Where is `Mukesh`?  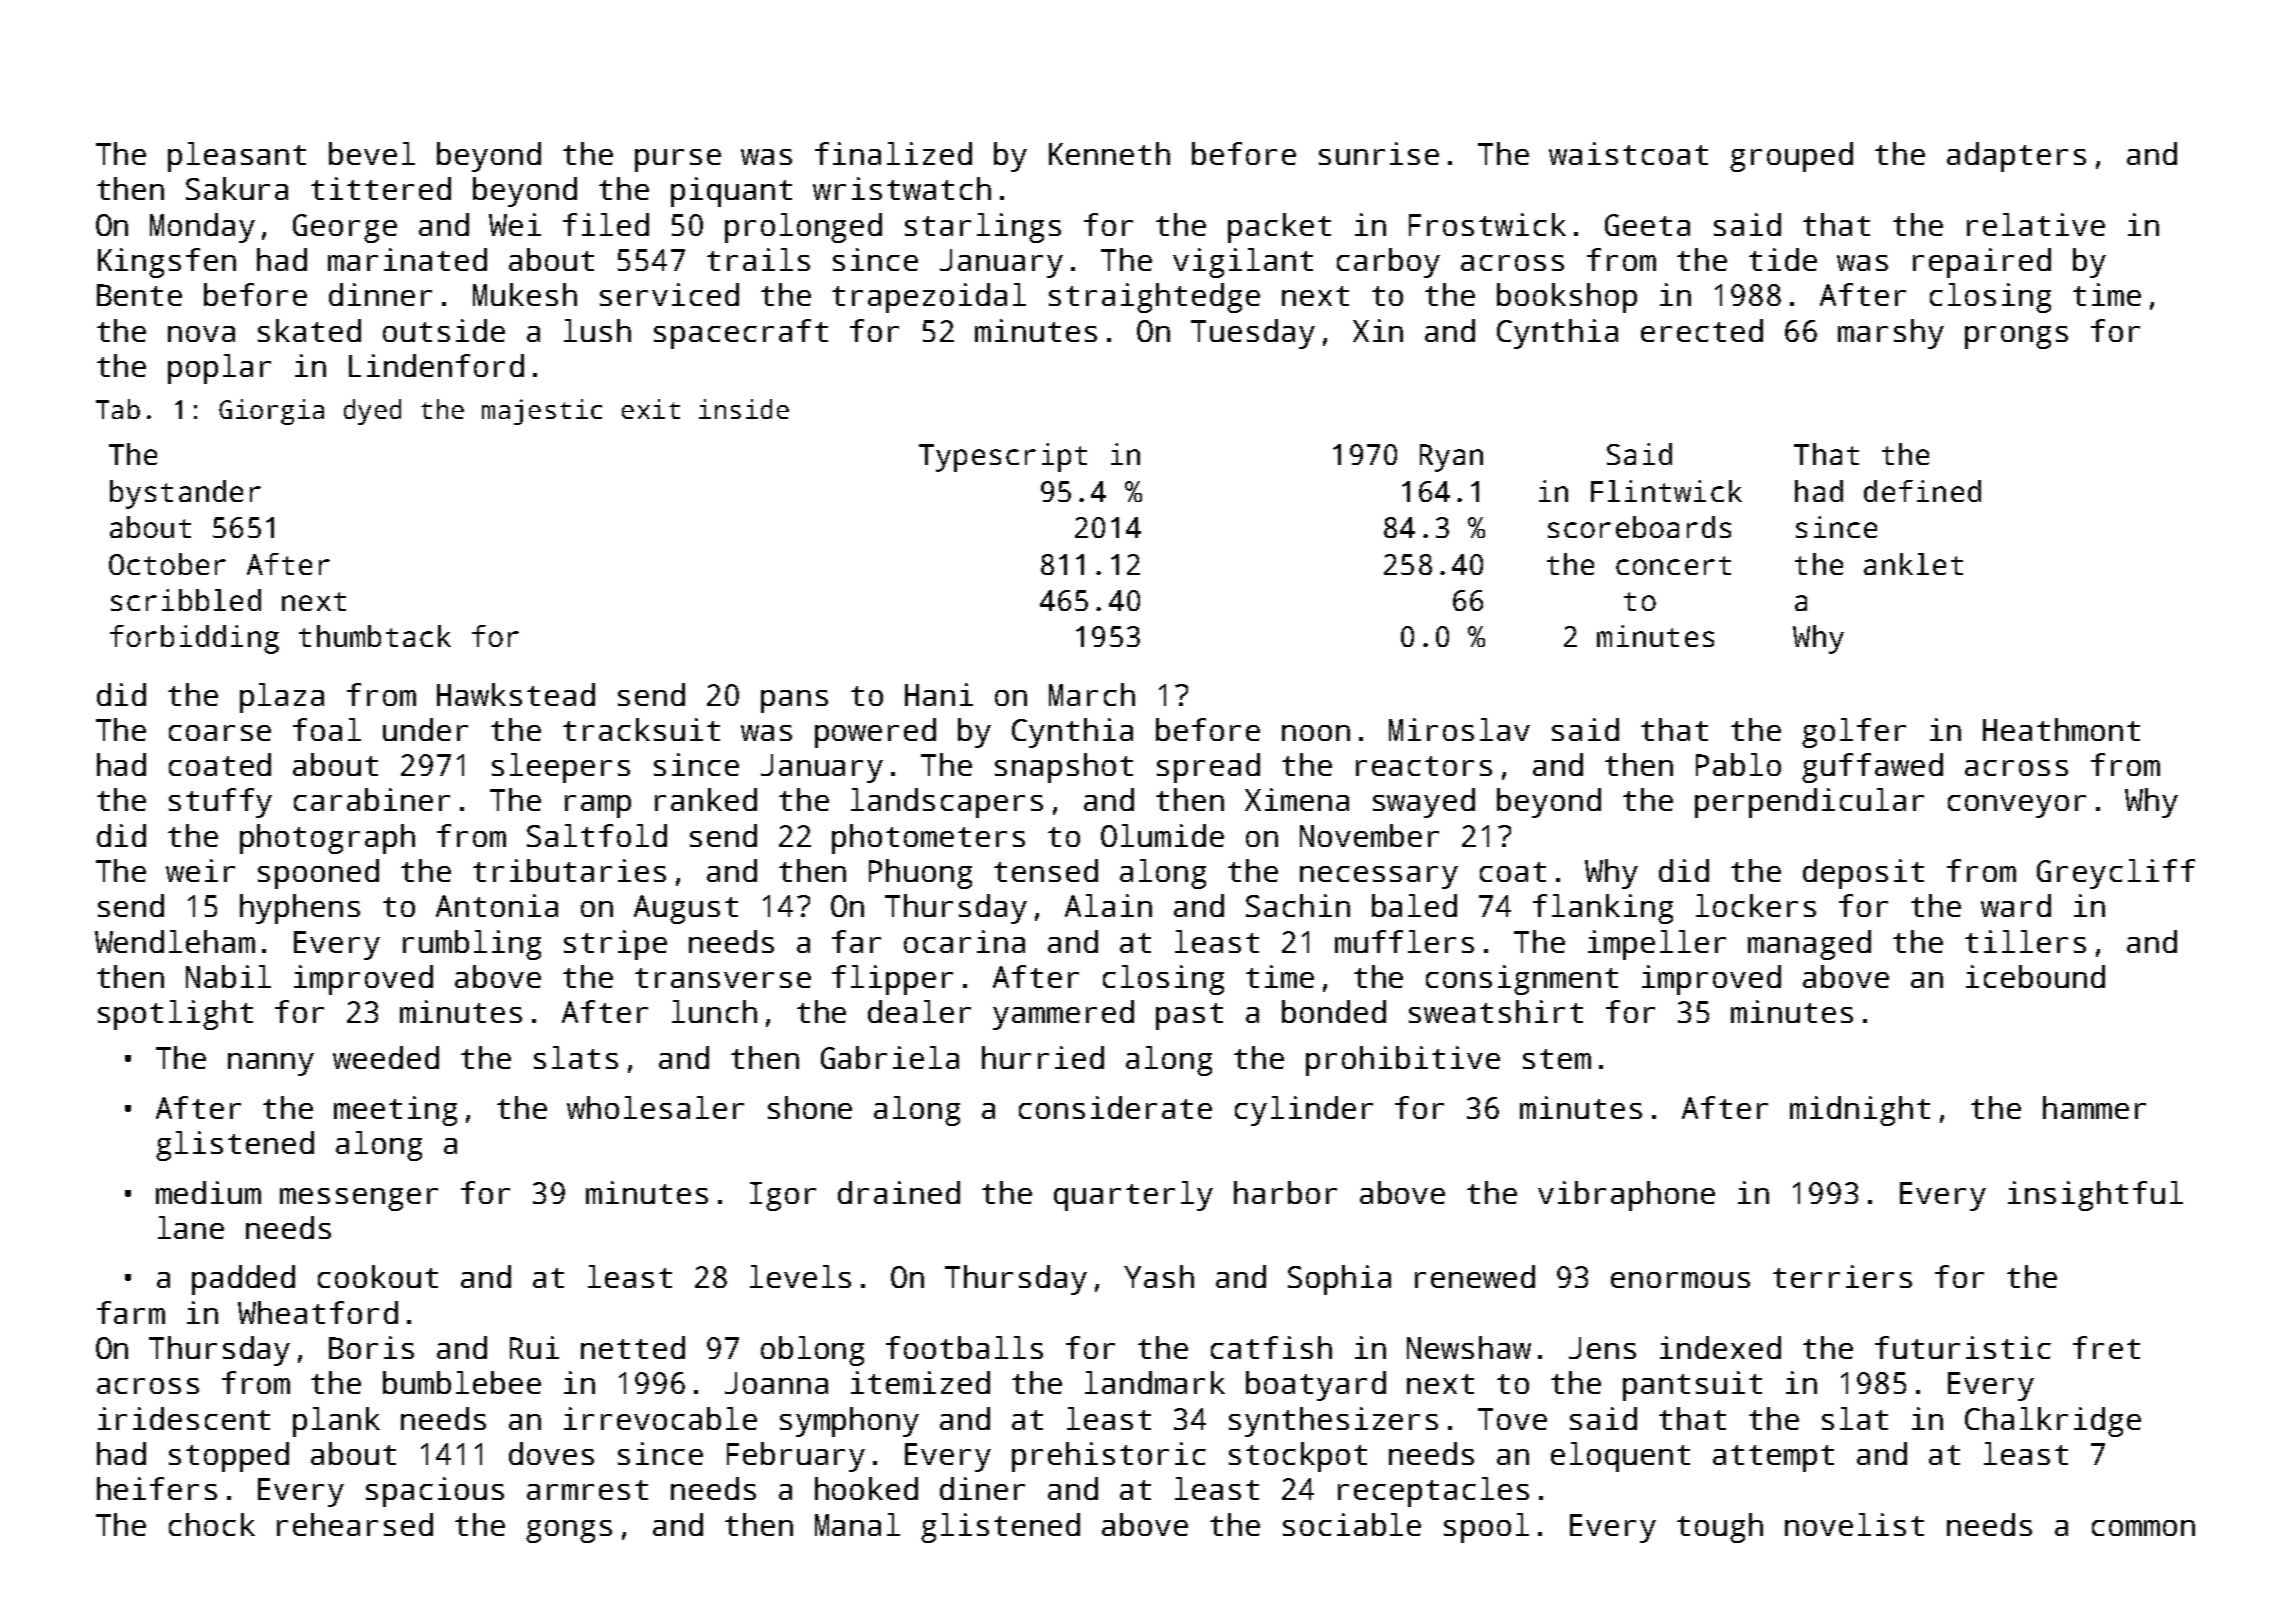
Mukesh is located at coordinates (525, 294).
